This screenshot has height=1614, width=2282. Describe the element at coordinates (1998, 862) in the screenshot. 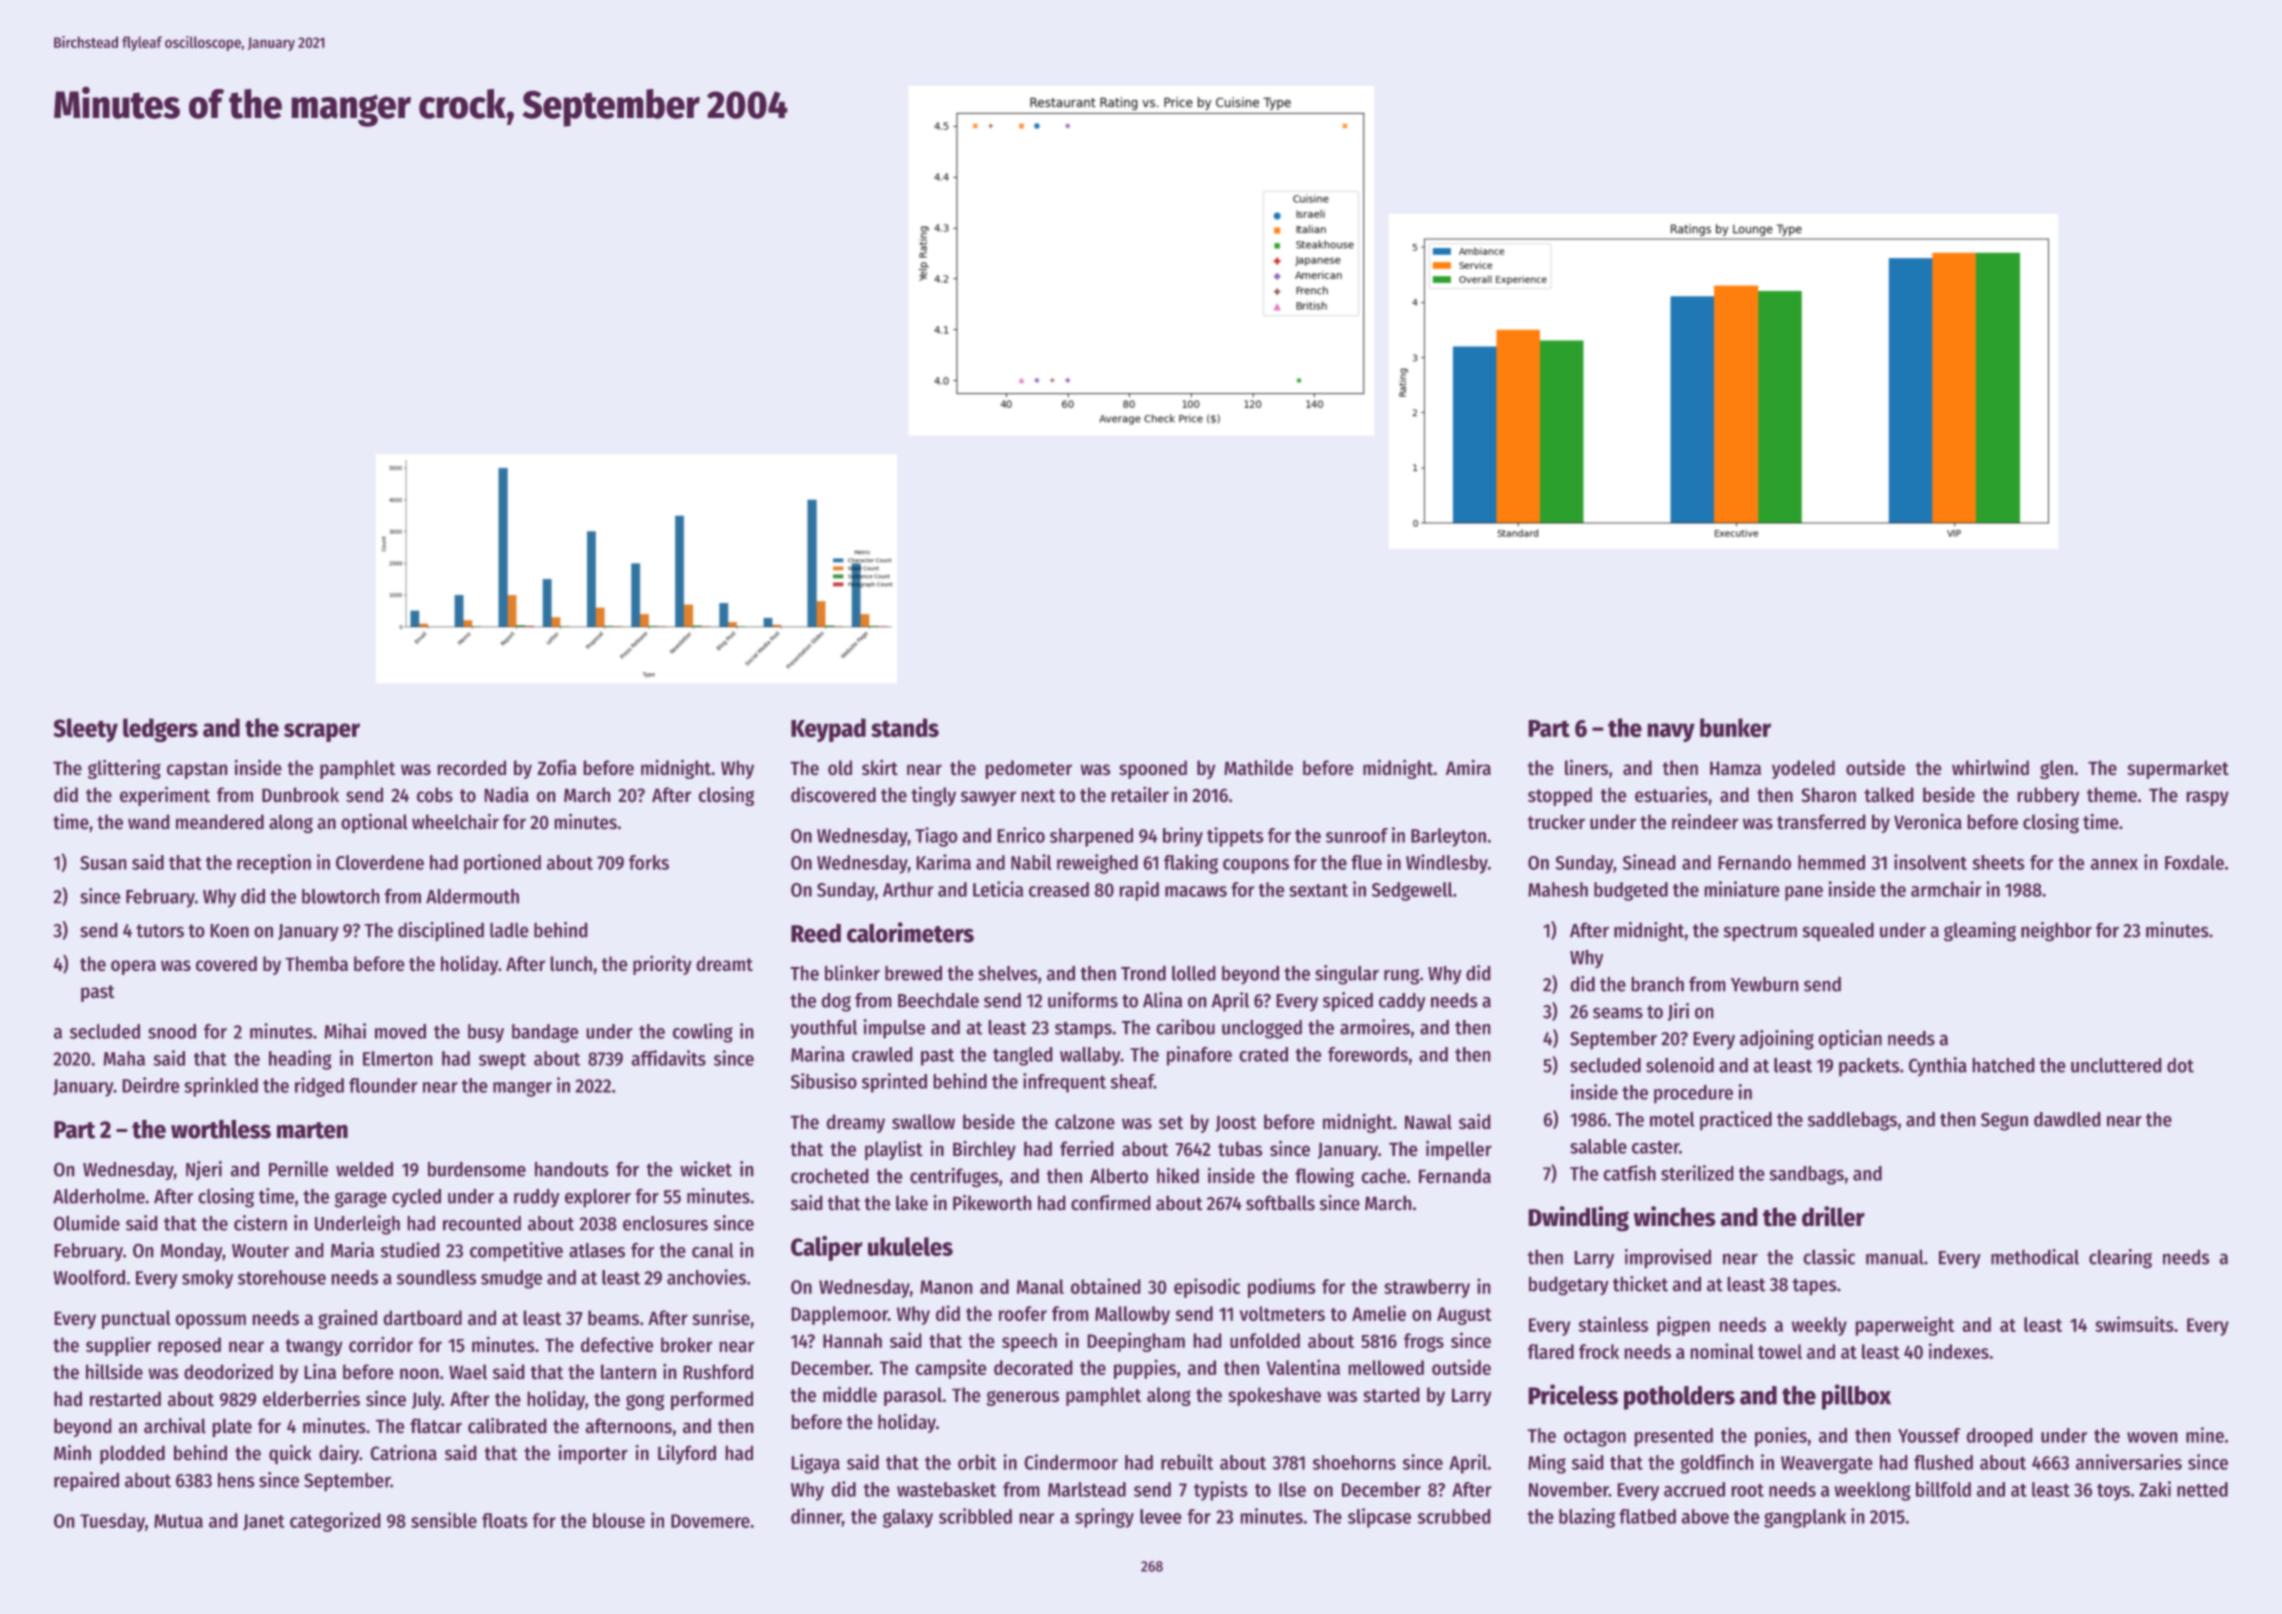

I see `sheets` at that location.
